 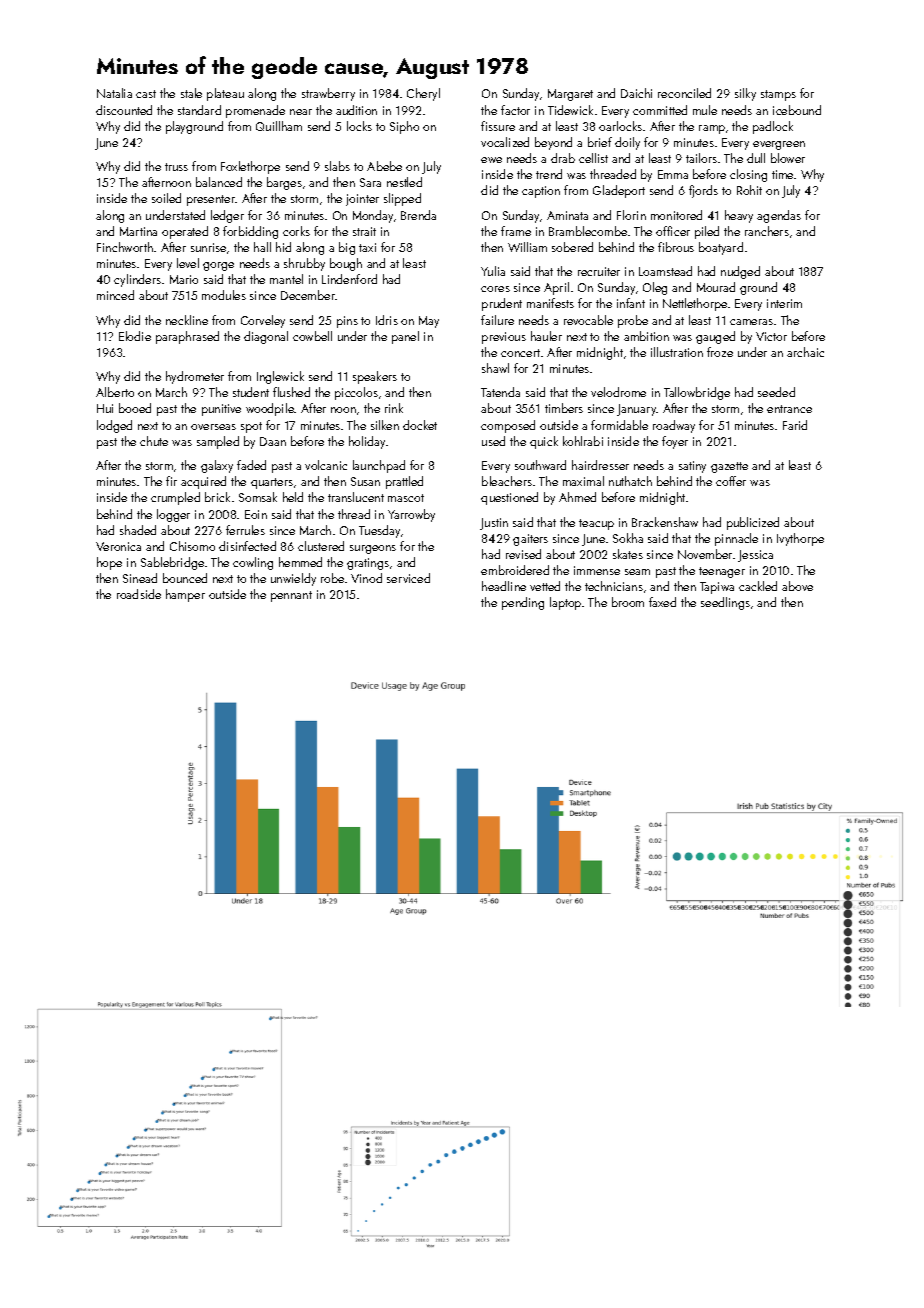 I want to click on panel, so click(x=405, y=337).
